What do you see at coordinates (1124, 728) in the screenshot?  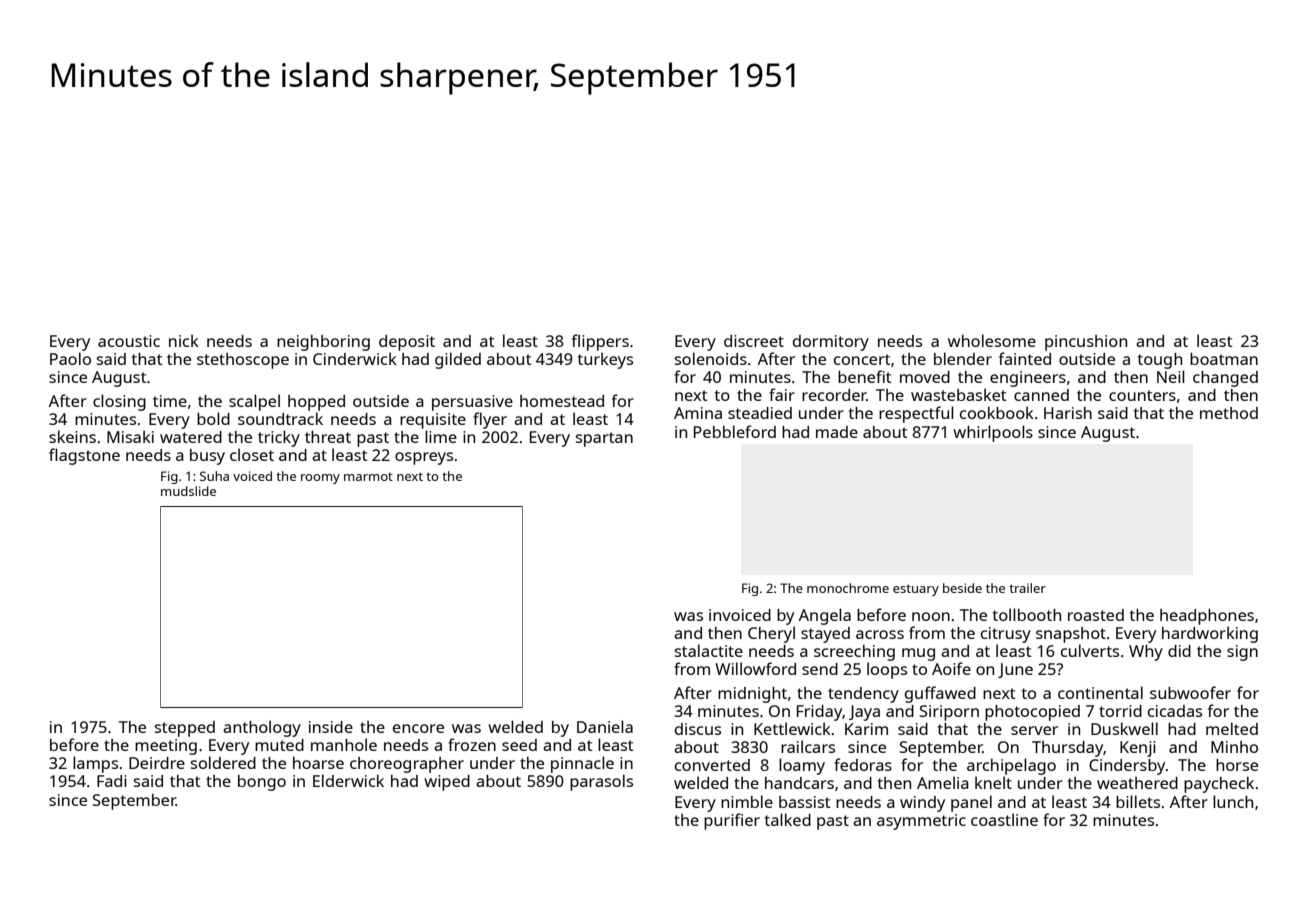 I see `Duskwell` at bounding box center [1124, 728].
